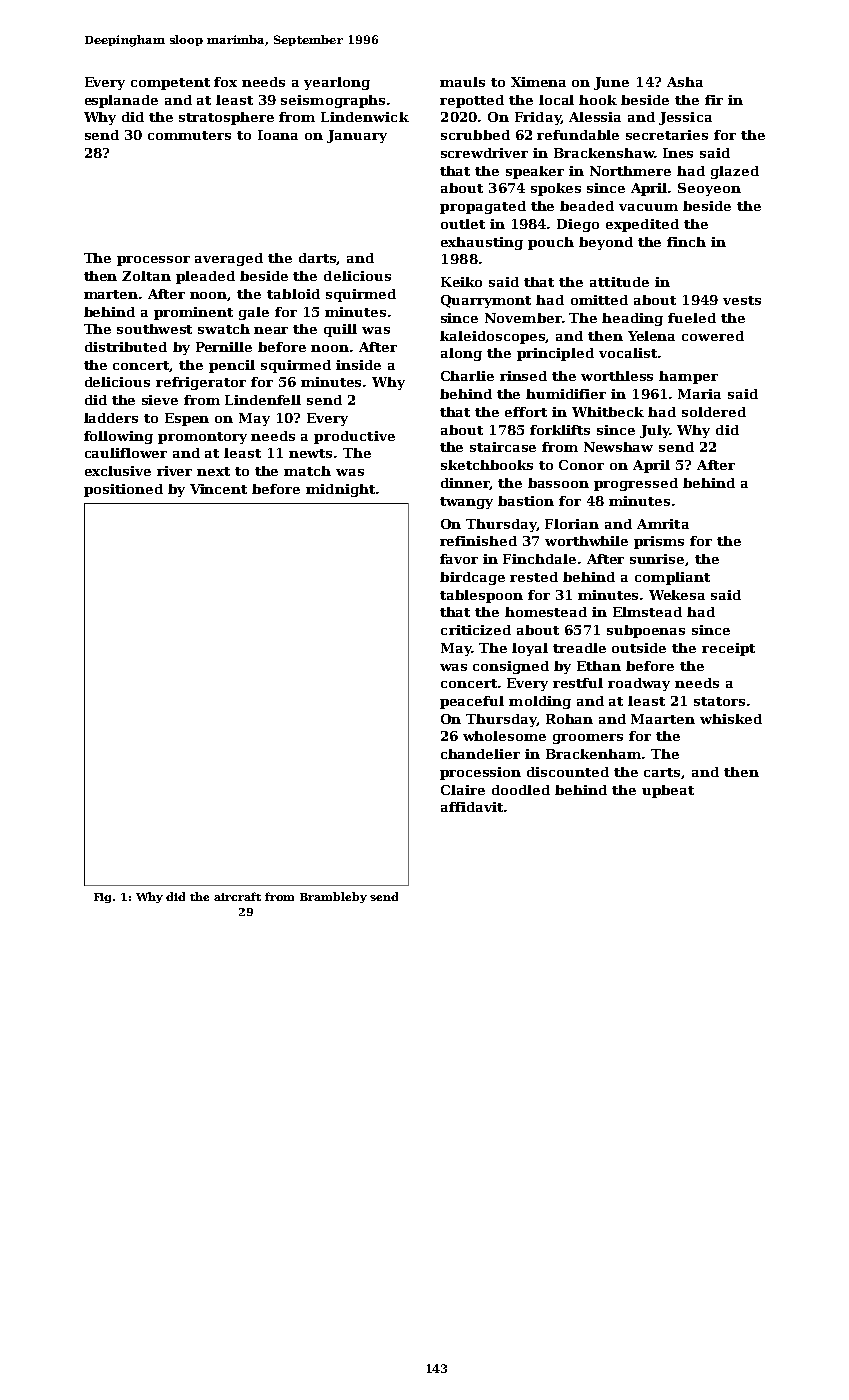 This screenshot has width=849, height=1400. Describe the element at coordinates (123, 490) in the screenshot. I see `positioned` at that location.
